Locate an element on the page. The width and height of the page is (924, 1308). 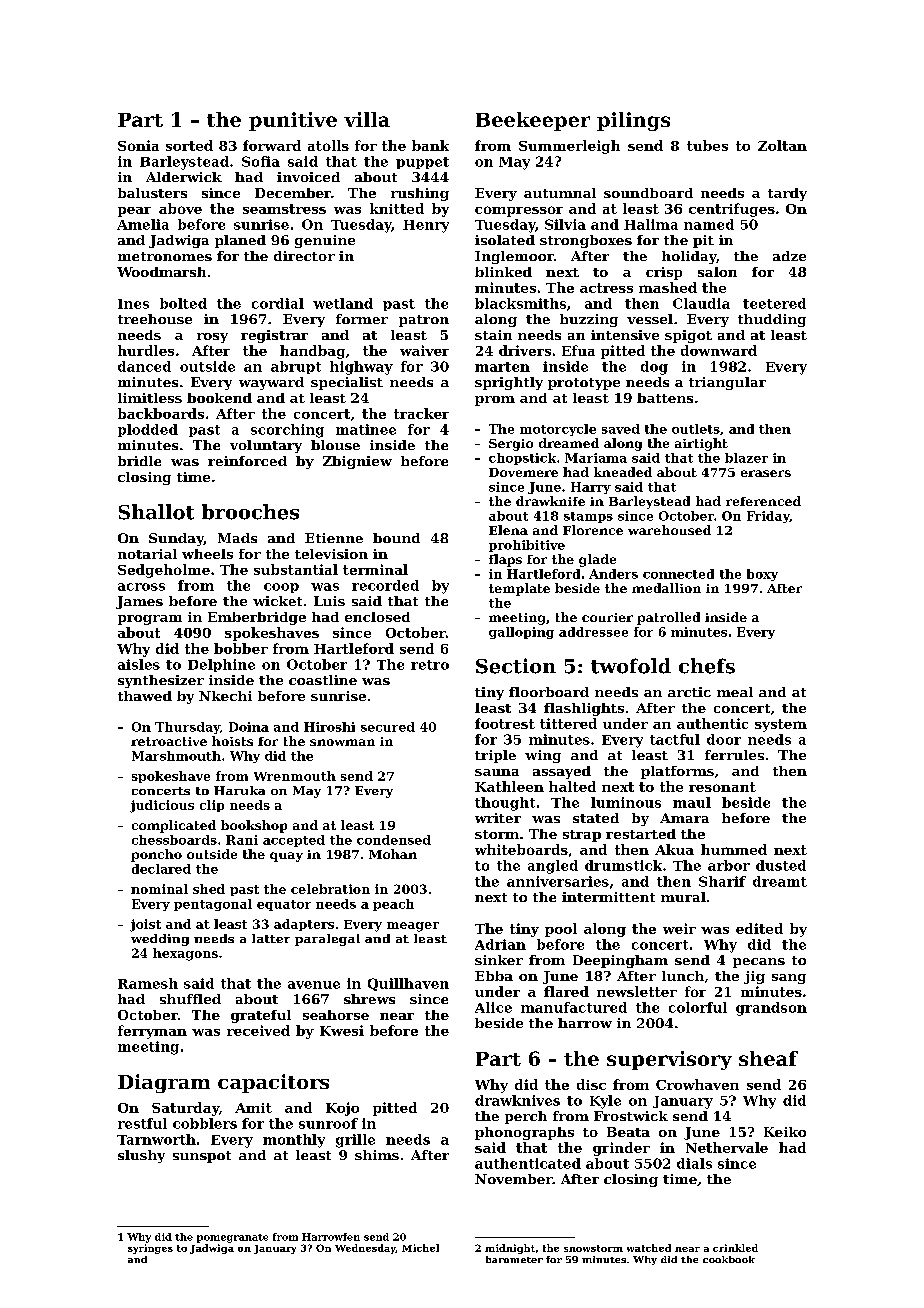
snowman is located at coordinates (342, 742).
